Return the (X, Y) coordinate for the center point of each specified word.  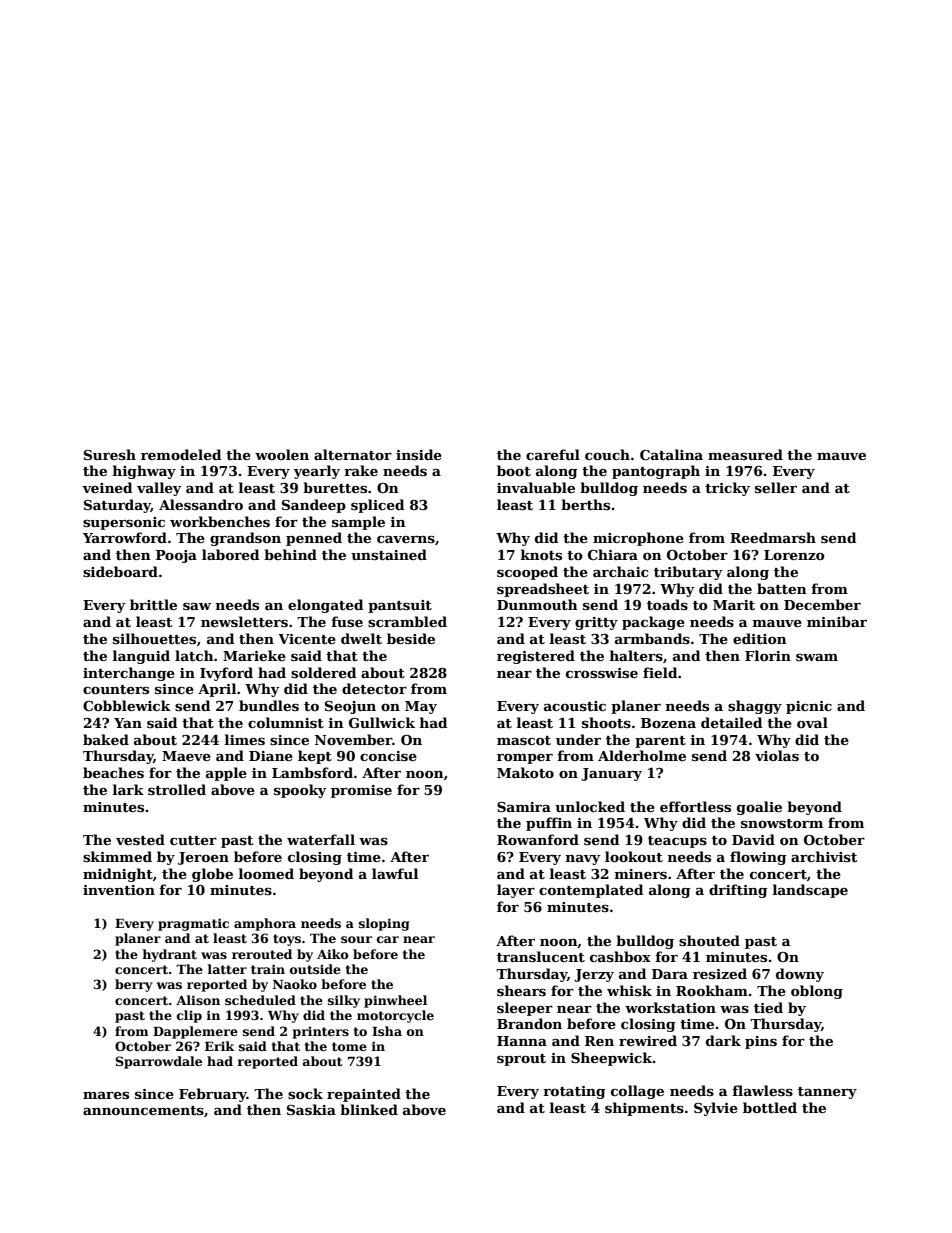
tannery (827, 1093)
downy (800, 975)
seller (776, 487)
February (213, 1095)
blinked (369, 1109)
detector (374, 688)
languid (141, 657)
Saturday (117, 506)
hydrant (169, 955)
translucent (541, 956)
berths (585, 504)
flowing (758, 858)
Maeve (186, 756)
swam (817, 657)
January (611, 774)
